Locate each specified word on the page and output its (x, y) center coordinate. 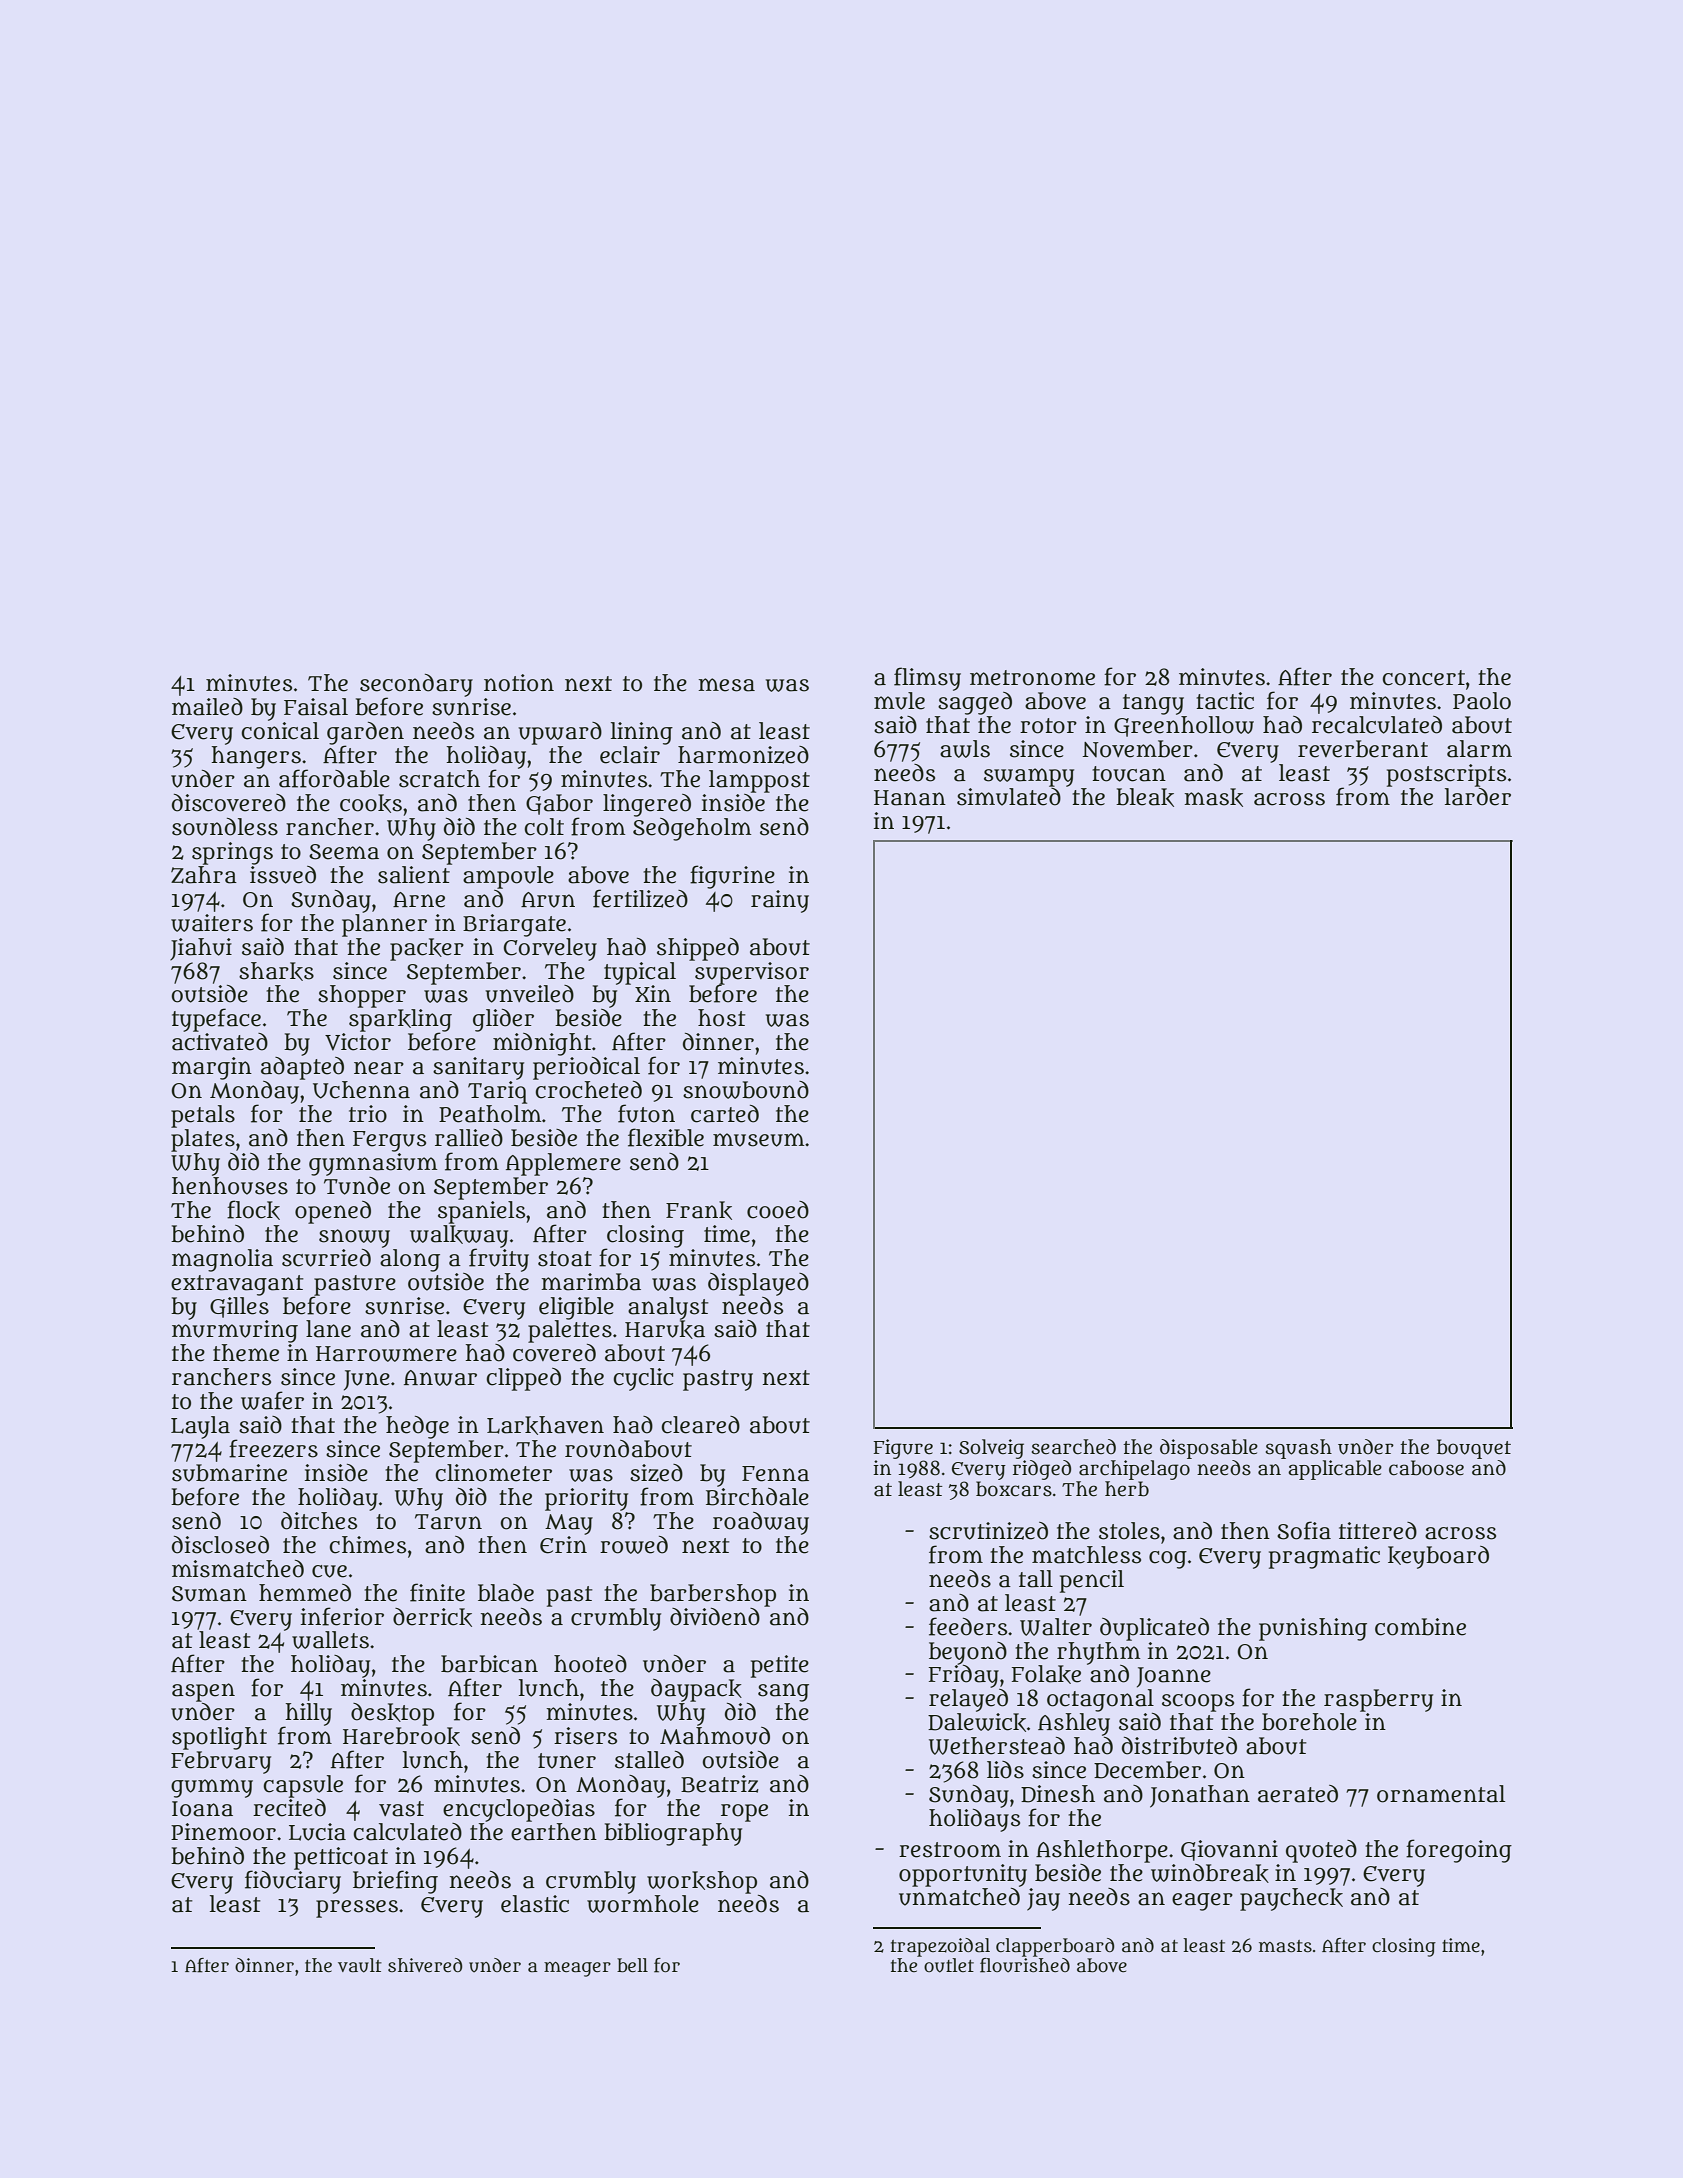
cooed (778, 1210)
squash (1299, 1449)
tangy (1153, 704)
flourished (1025, 1965)
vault (360, 1965)
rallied (469, 1138)
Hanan (910, 798)
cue (329, 1571)
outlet (949, 1965)
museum (759, 1140)
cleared (700, 1425)
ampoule (508, 877)
